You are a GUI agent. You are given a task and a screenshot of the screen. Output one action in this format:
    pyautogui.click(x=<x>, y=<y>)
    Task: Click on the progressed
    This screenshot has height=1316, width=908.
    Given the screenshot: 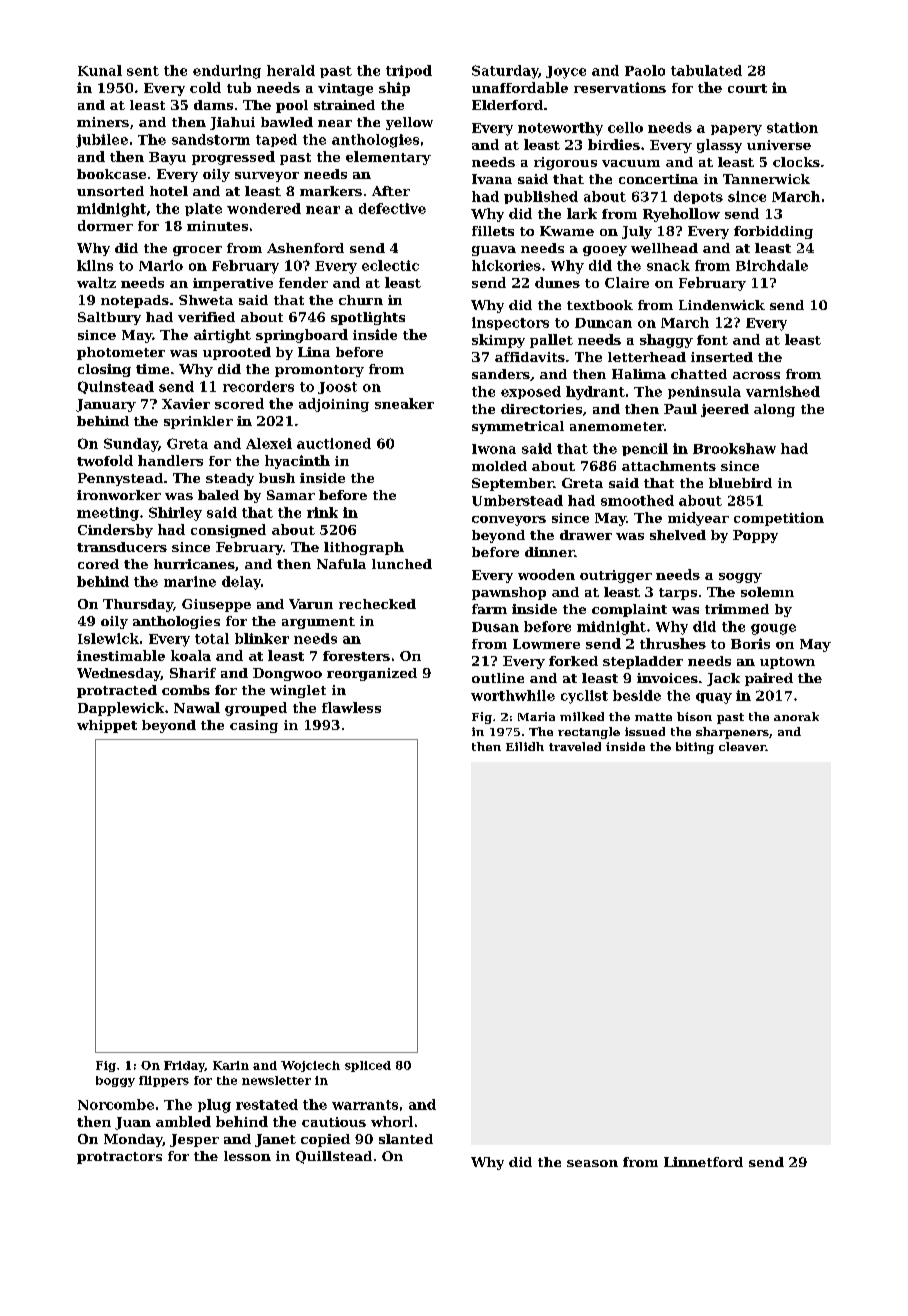 What is the action you would take?
    pyautogui.click(x=233, y=158)
